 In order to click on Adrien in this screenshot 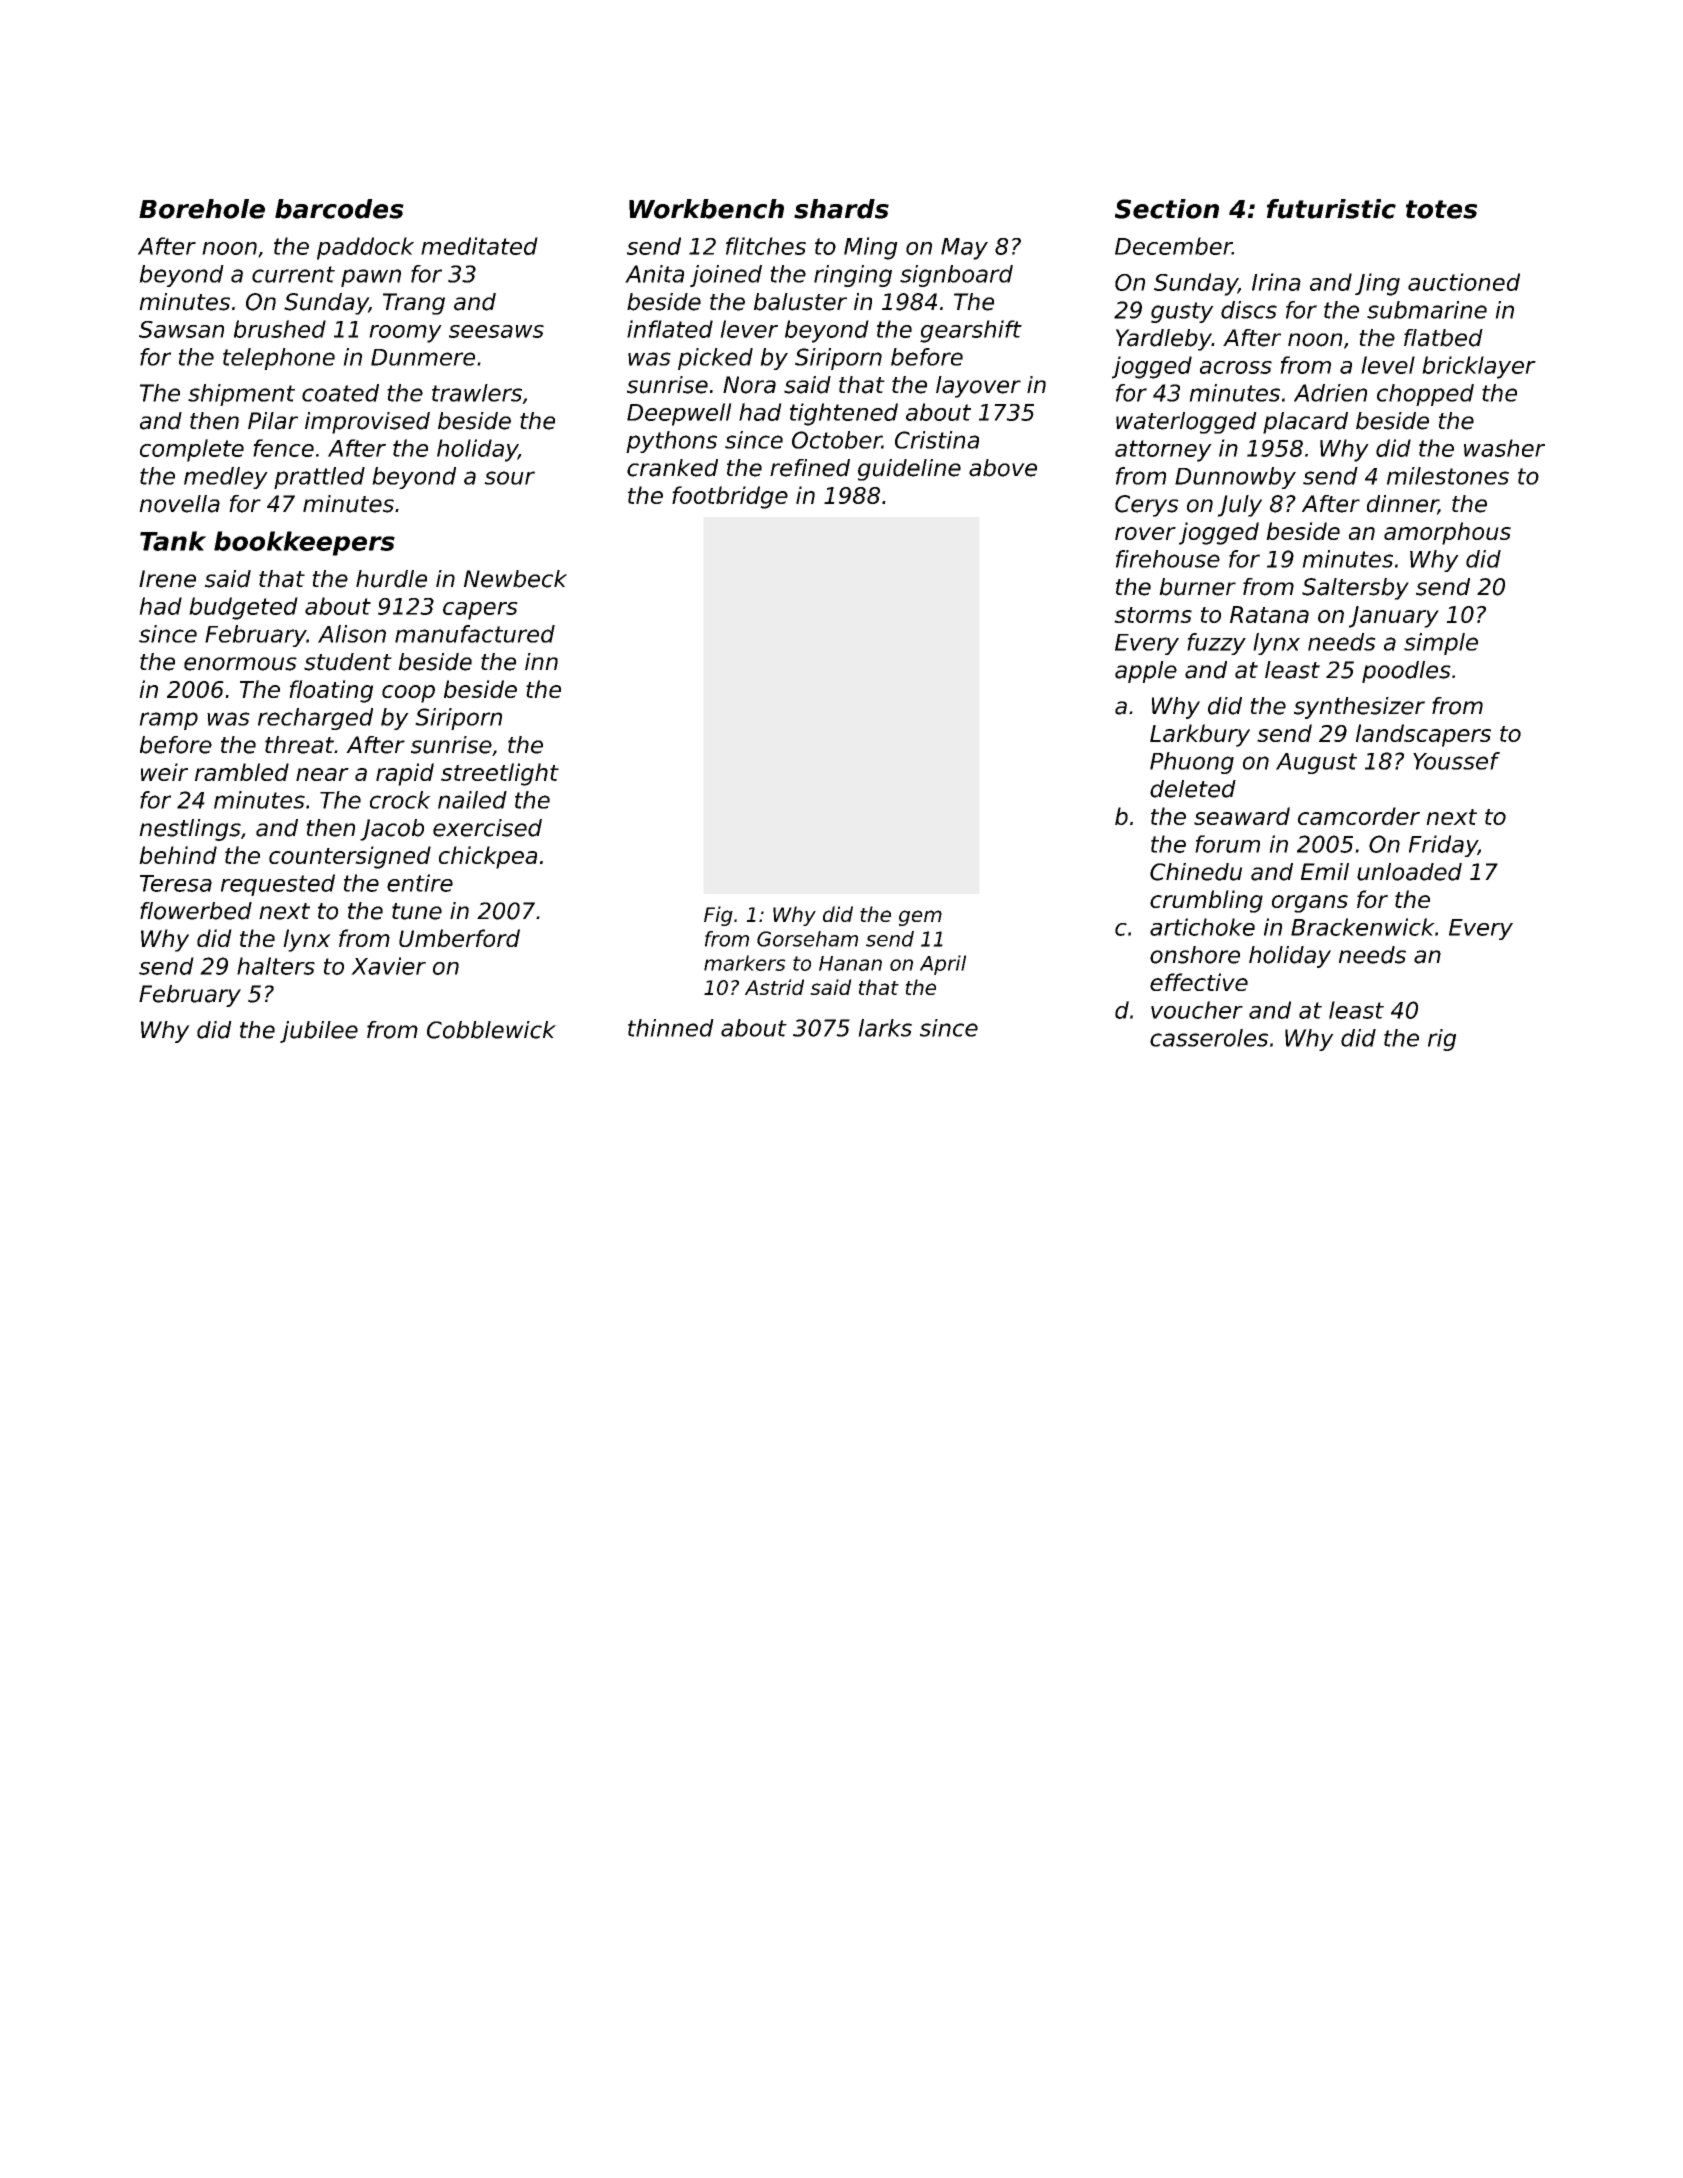, I will do `click(1330, 393)`.
